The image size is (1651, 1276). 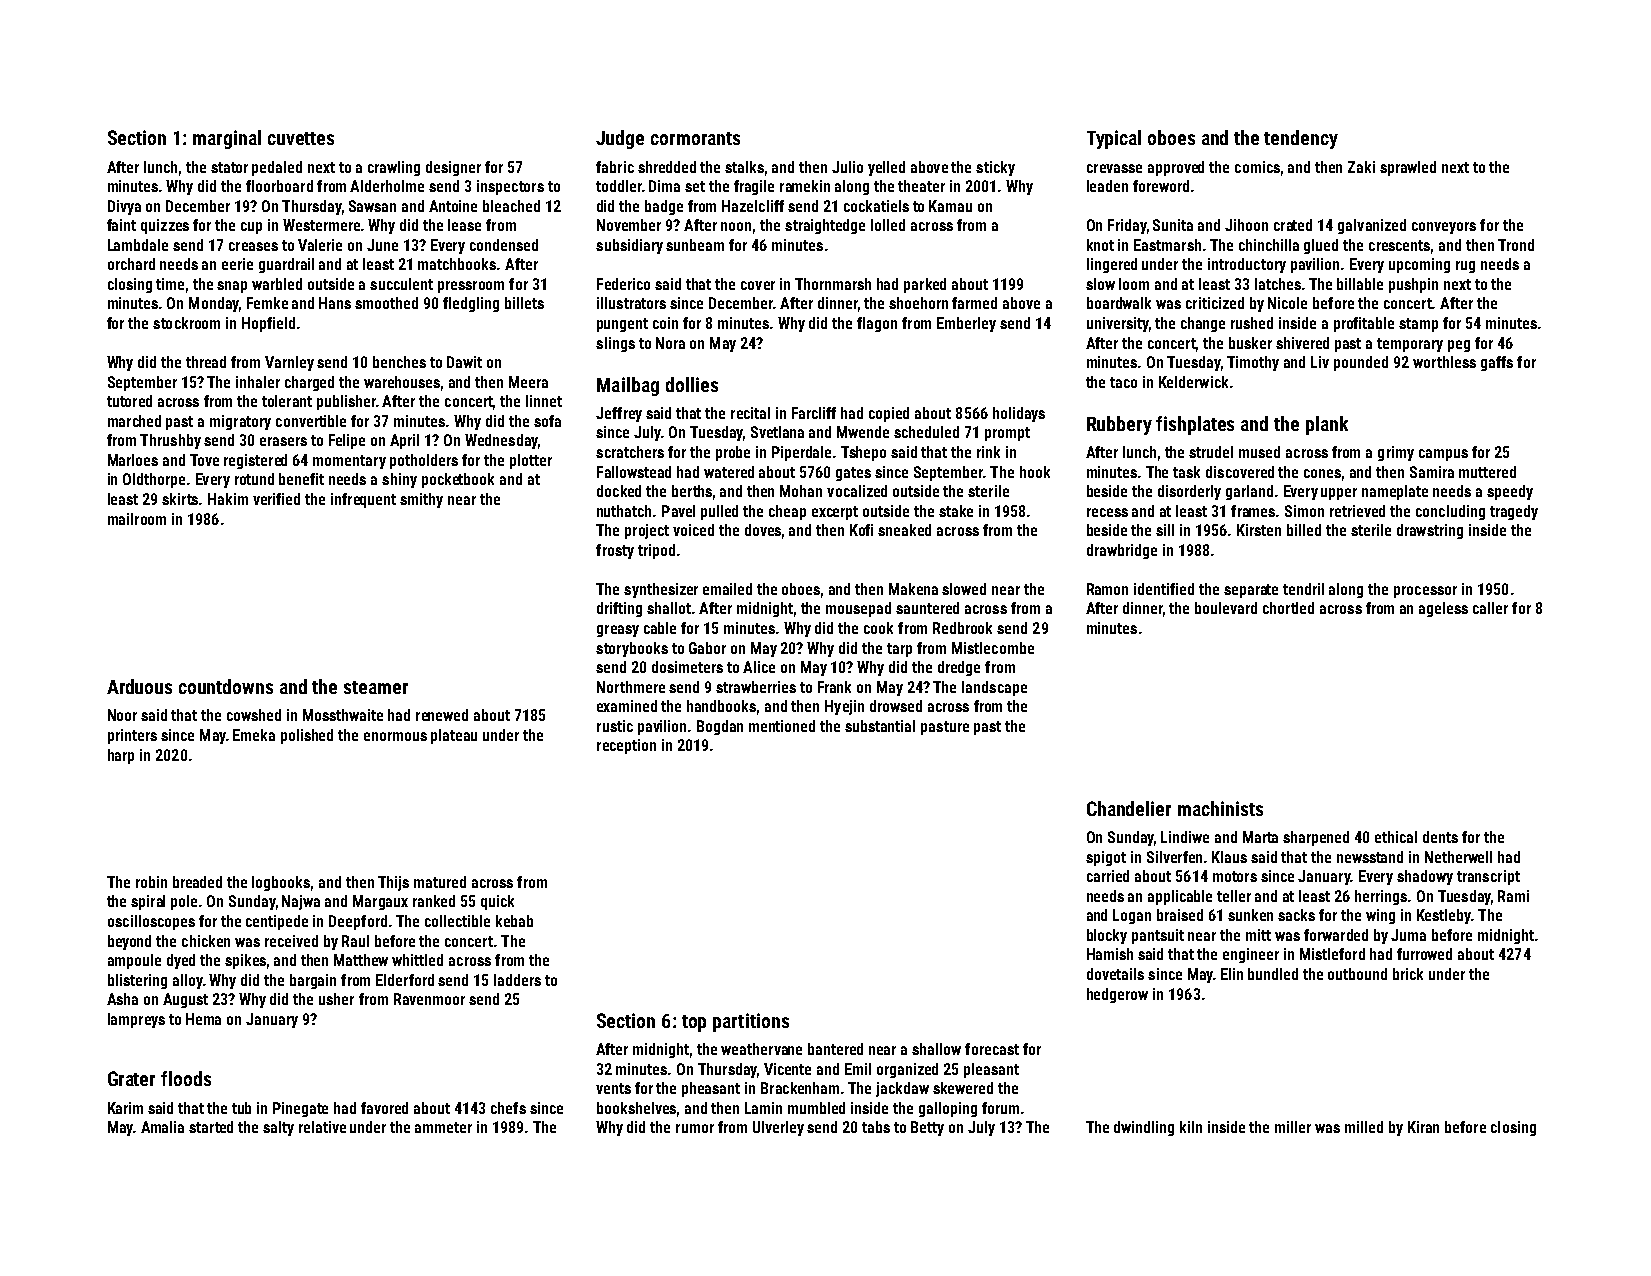 What do you see at coordinates (300, 1109) in the screenshot?
I see `Pinegate` at bounding box center [300, 1109].
